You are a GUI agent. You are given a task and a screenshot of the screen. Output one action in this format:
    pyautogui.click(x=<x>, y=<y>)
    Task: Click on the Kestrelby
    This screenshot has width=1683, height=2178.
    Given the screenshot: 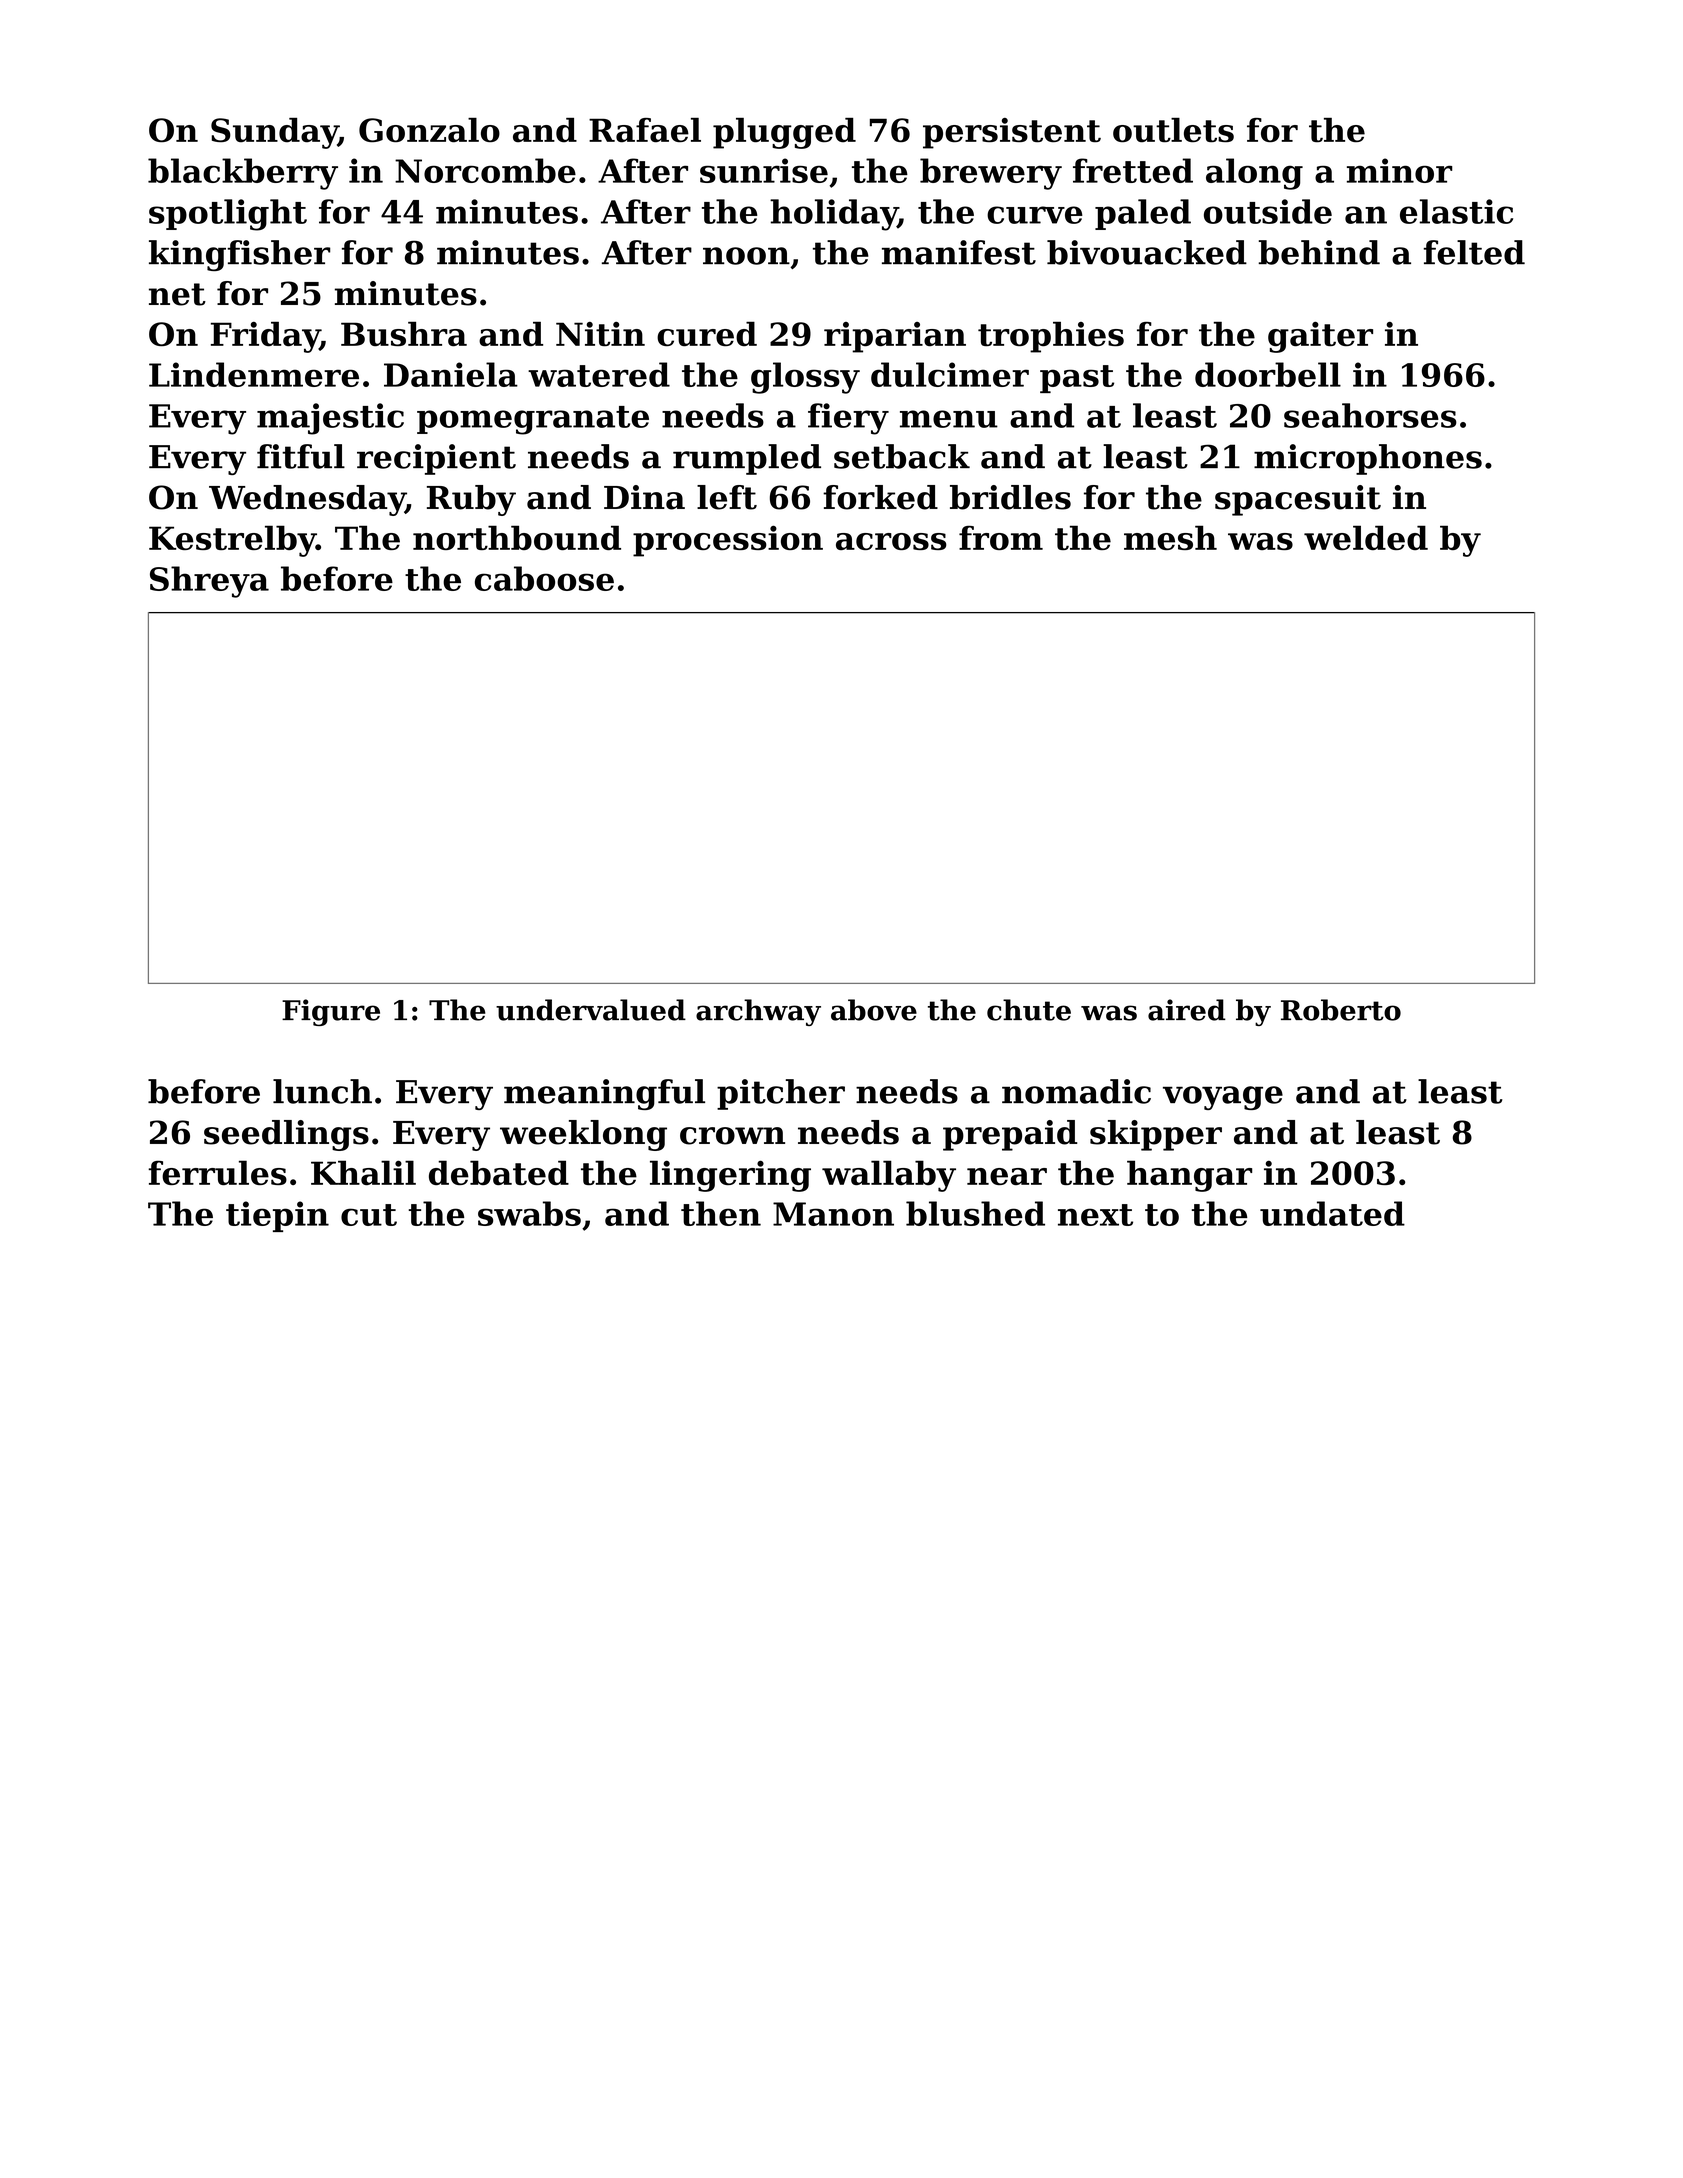 What is the action you would take?
    pyautogui.click(x=232, y=541)
